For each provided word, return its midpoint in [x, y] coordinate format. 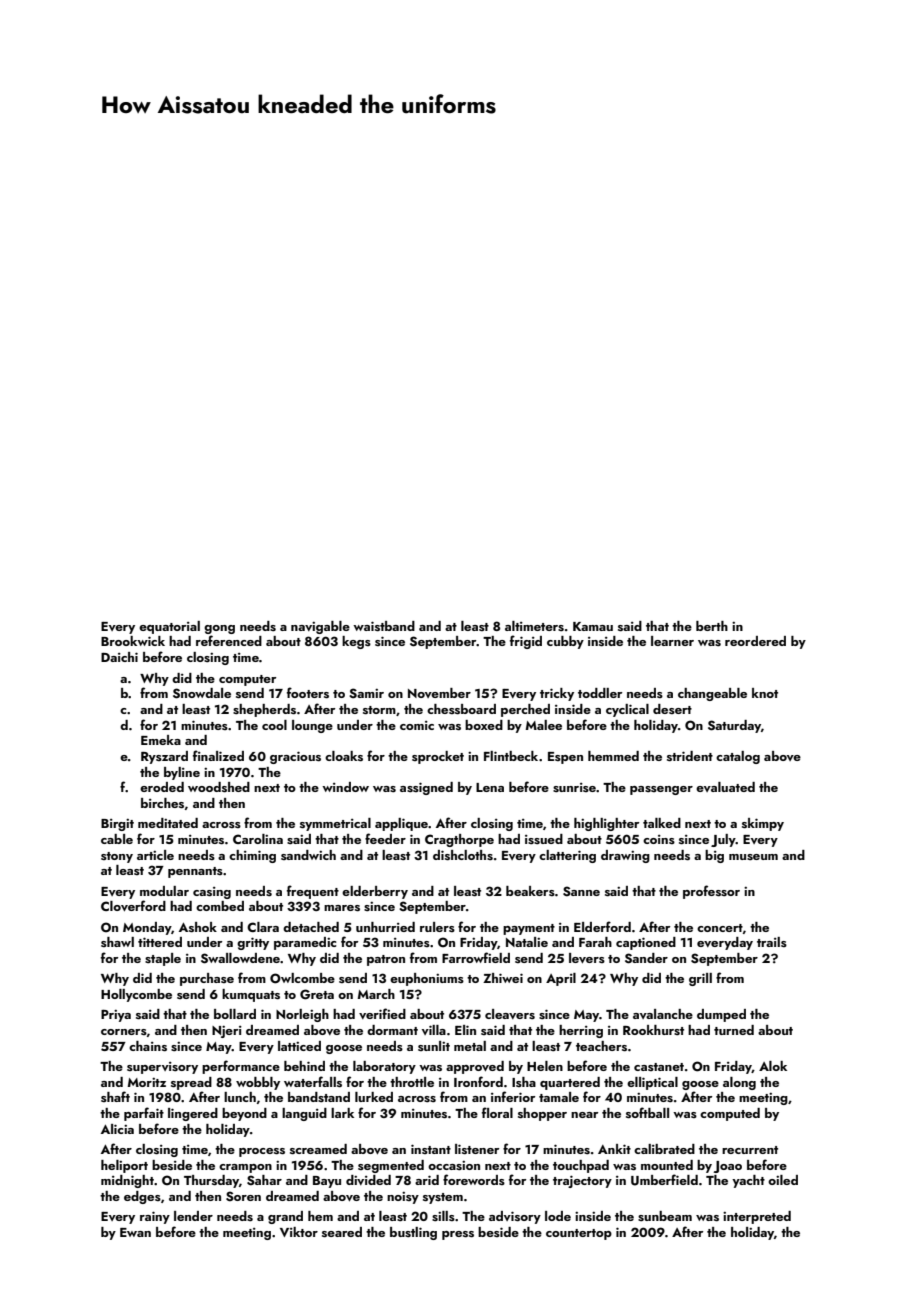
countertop [579, 1234]
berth [712, 626]
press [458, 1235]
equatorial [169, 627]
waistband [384, 626]
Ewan [135, 1232]
